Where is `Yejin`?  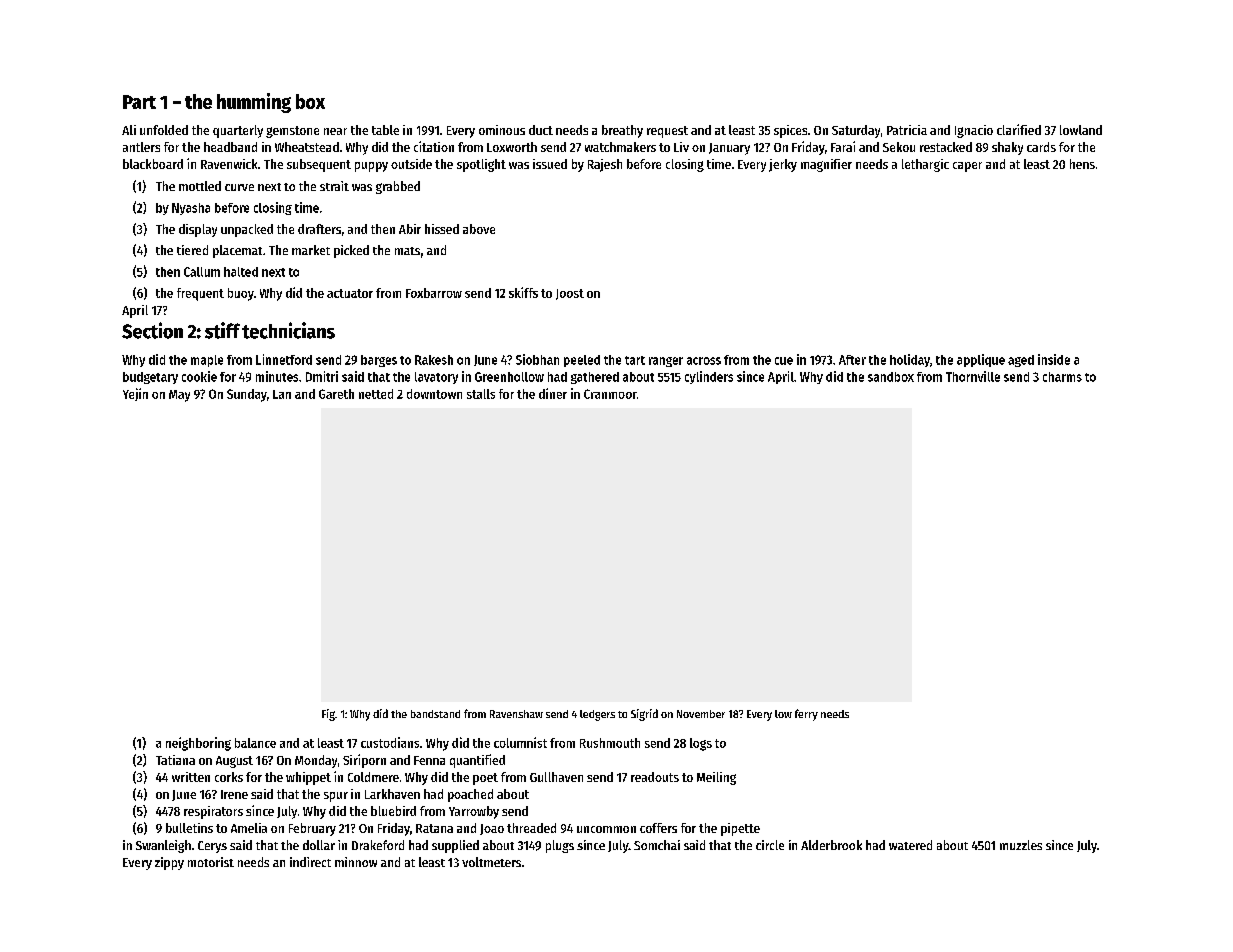
Yejin is located at coordinates (135, 394).
